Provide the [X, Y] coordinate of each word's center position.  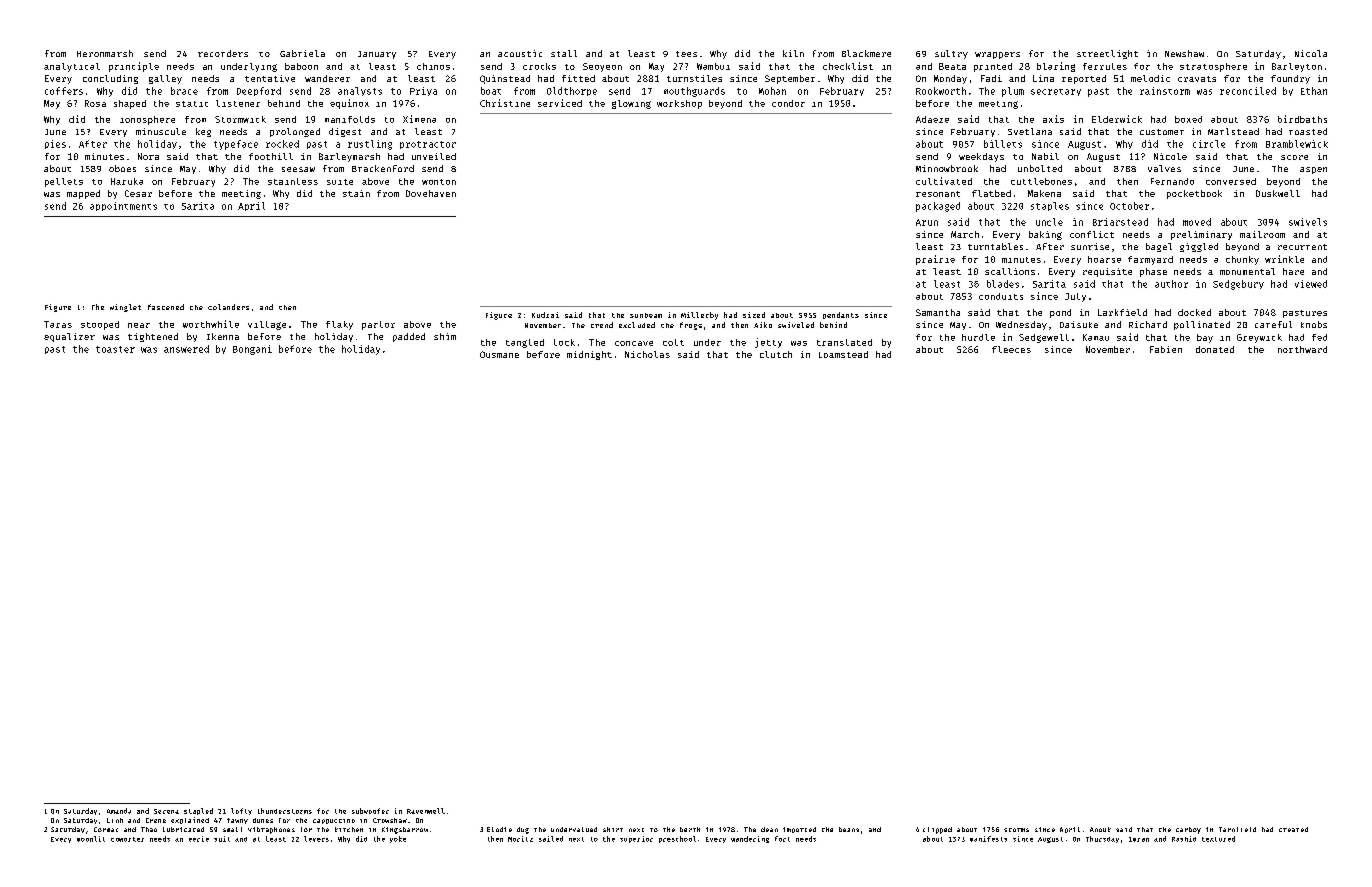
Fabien [1166, 349]
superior [636, 839]
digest [345, 132]
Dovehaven [431, 193]
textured [1218, 839]
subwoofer [370, 811]
